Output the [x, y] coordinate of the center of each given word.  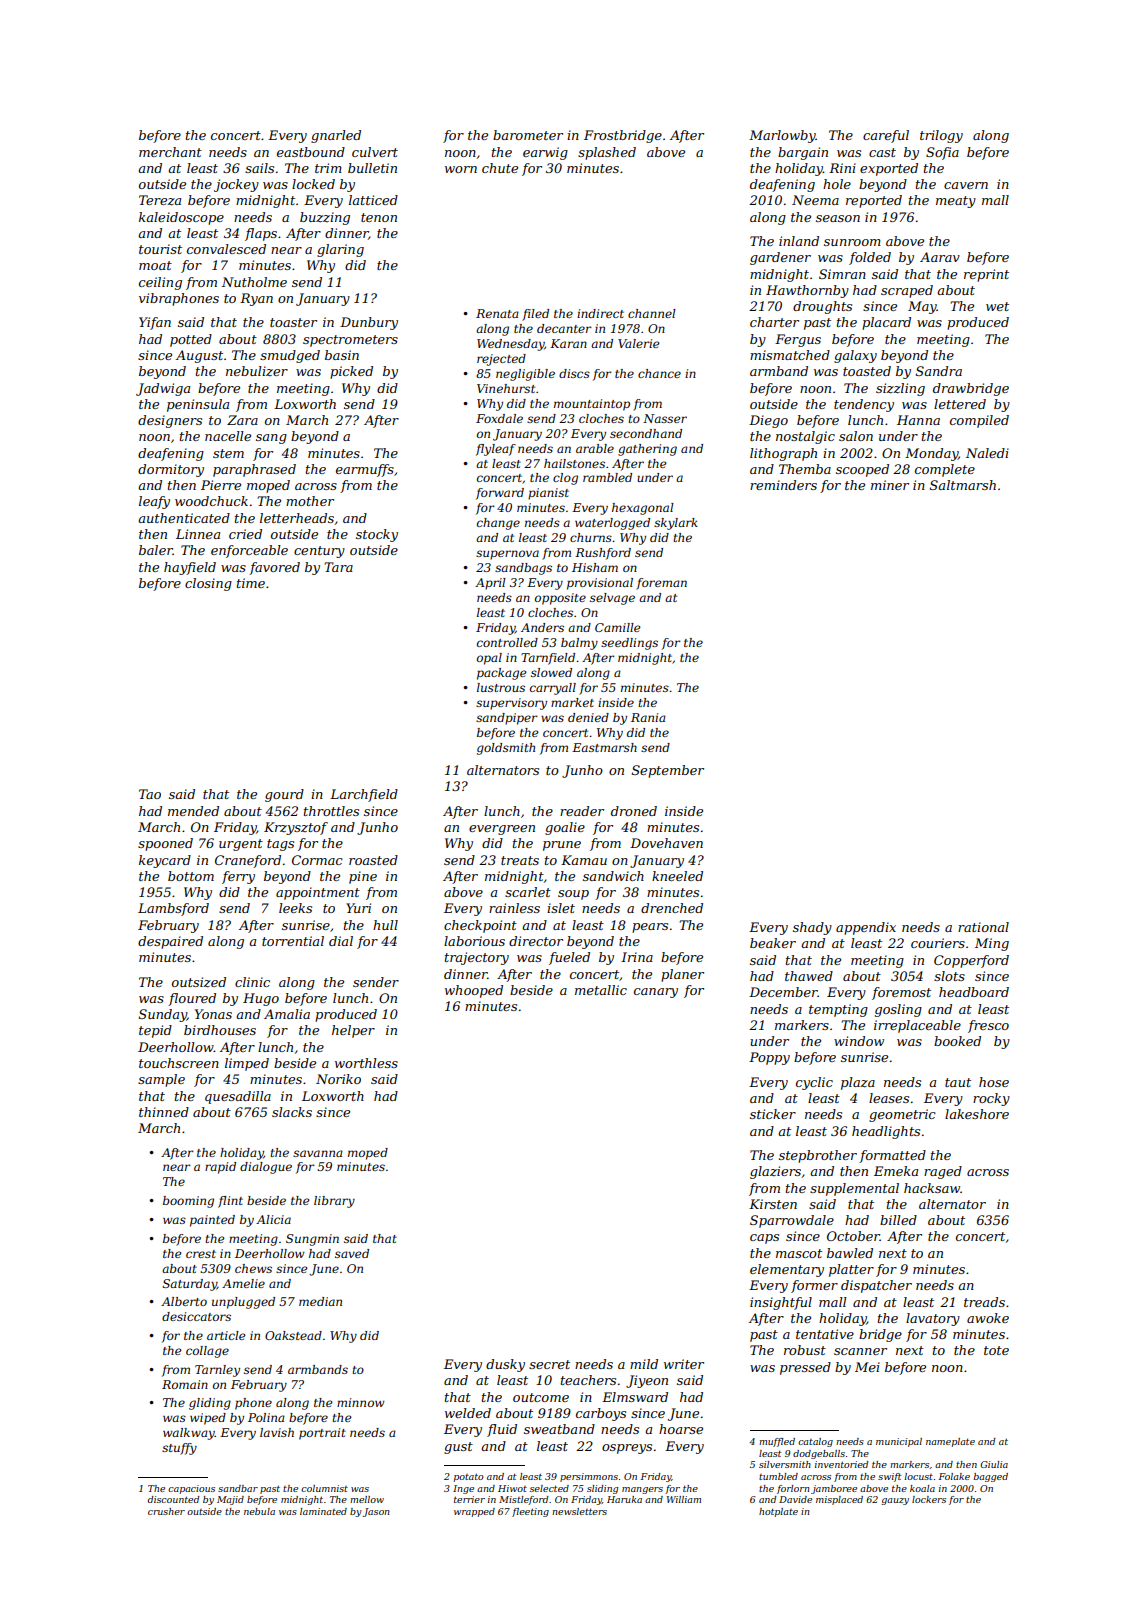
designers [170, 421]
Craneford [248, 861]
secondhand [646, 433]
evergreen [502, 830]
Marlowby [782, 136]
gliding [210, 1404]
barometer [528, 135]
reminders [783, 485]
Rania [648, 717]
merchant [170, 152]
